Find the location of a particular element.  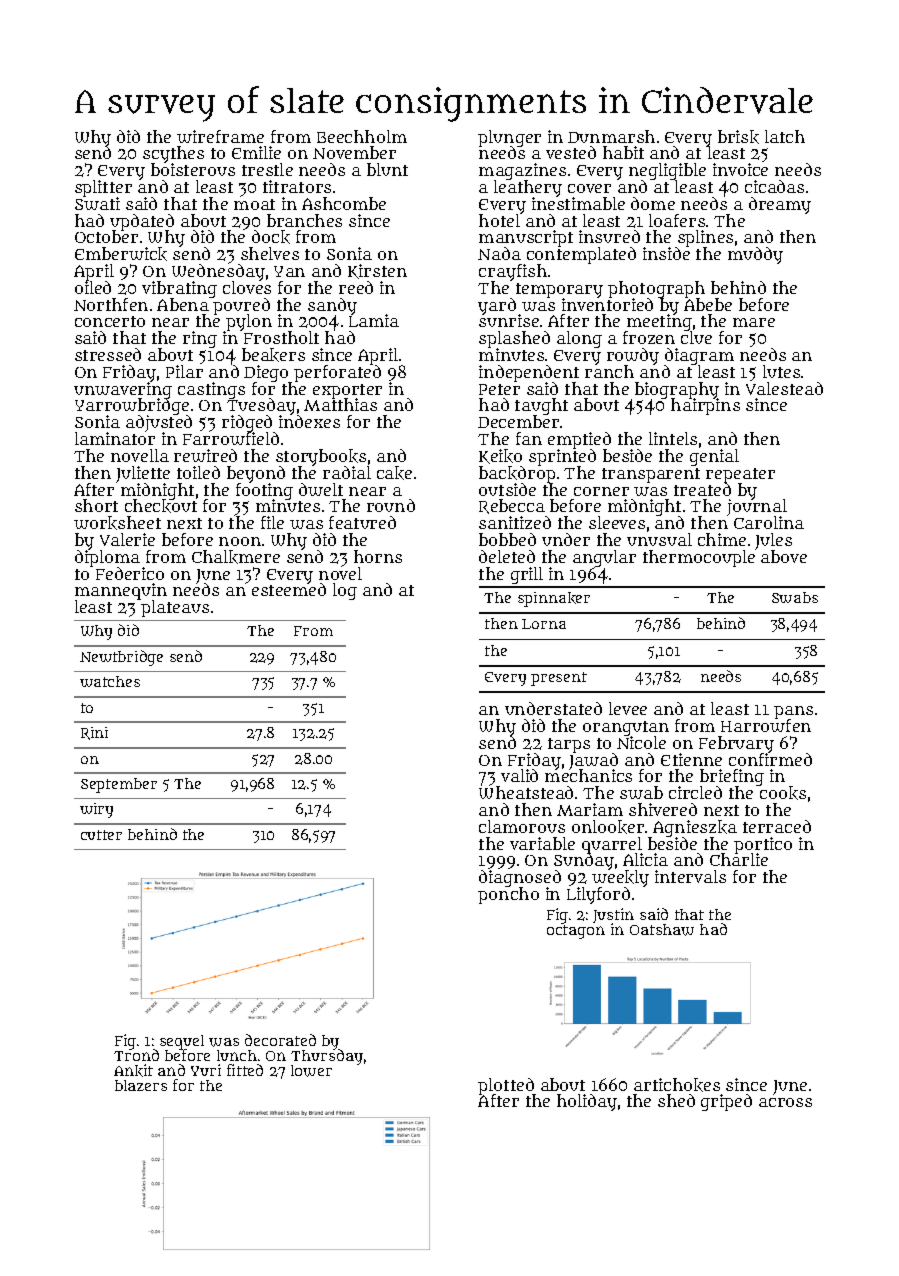

present is located at coordinates (559, 679).
